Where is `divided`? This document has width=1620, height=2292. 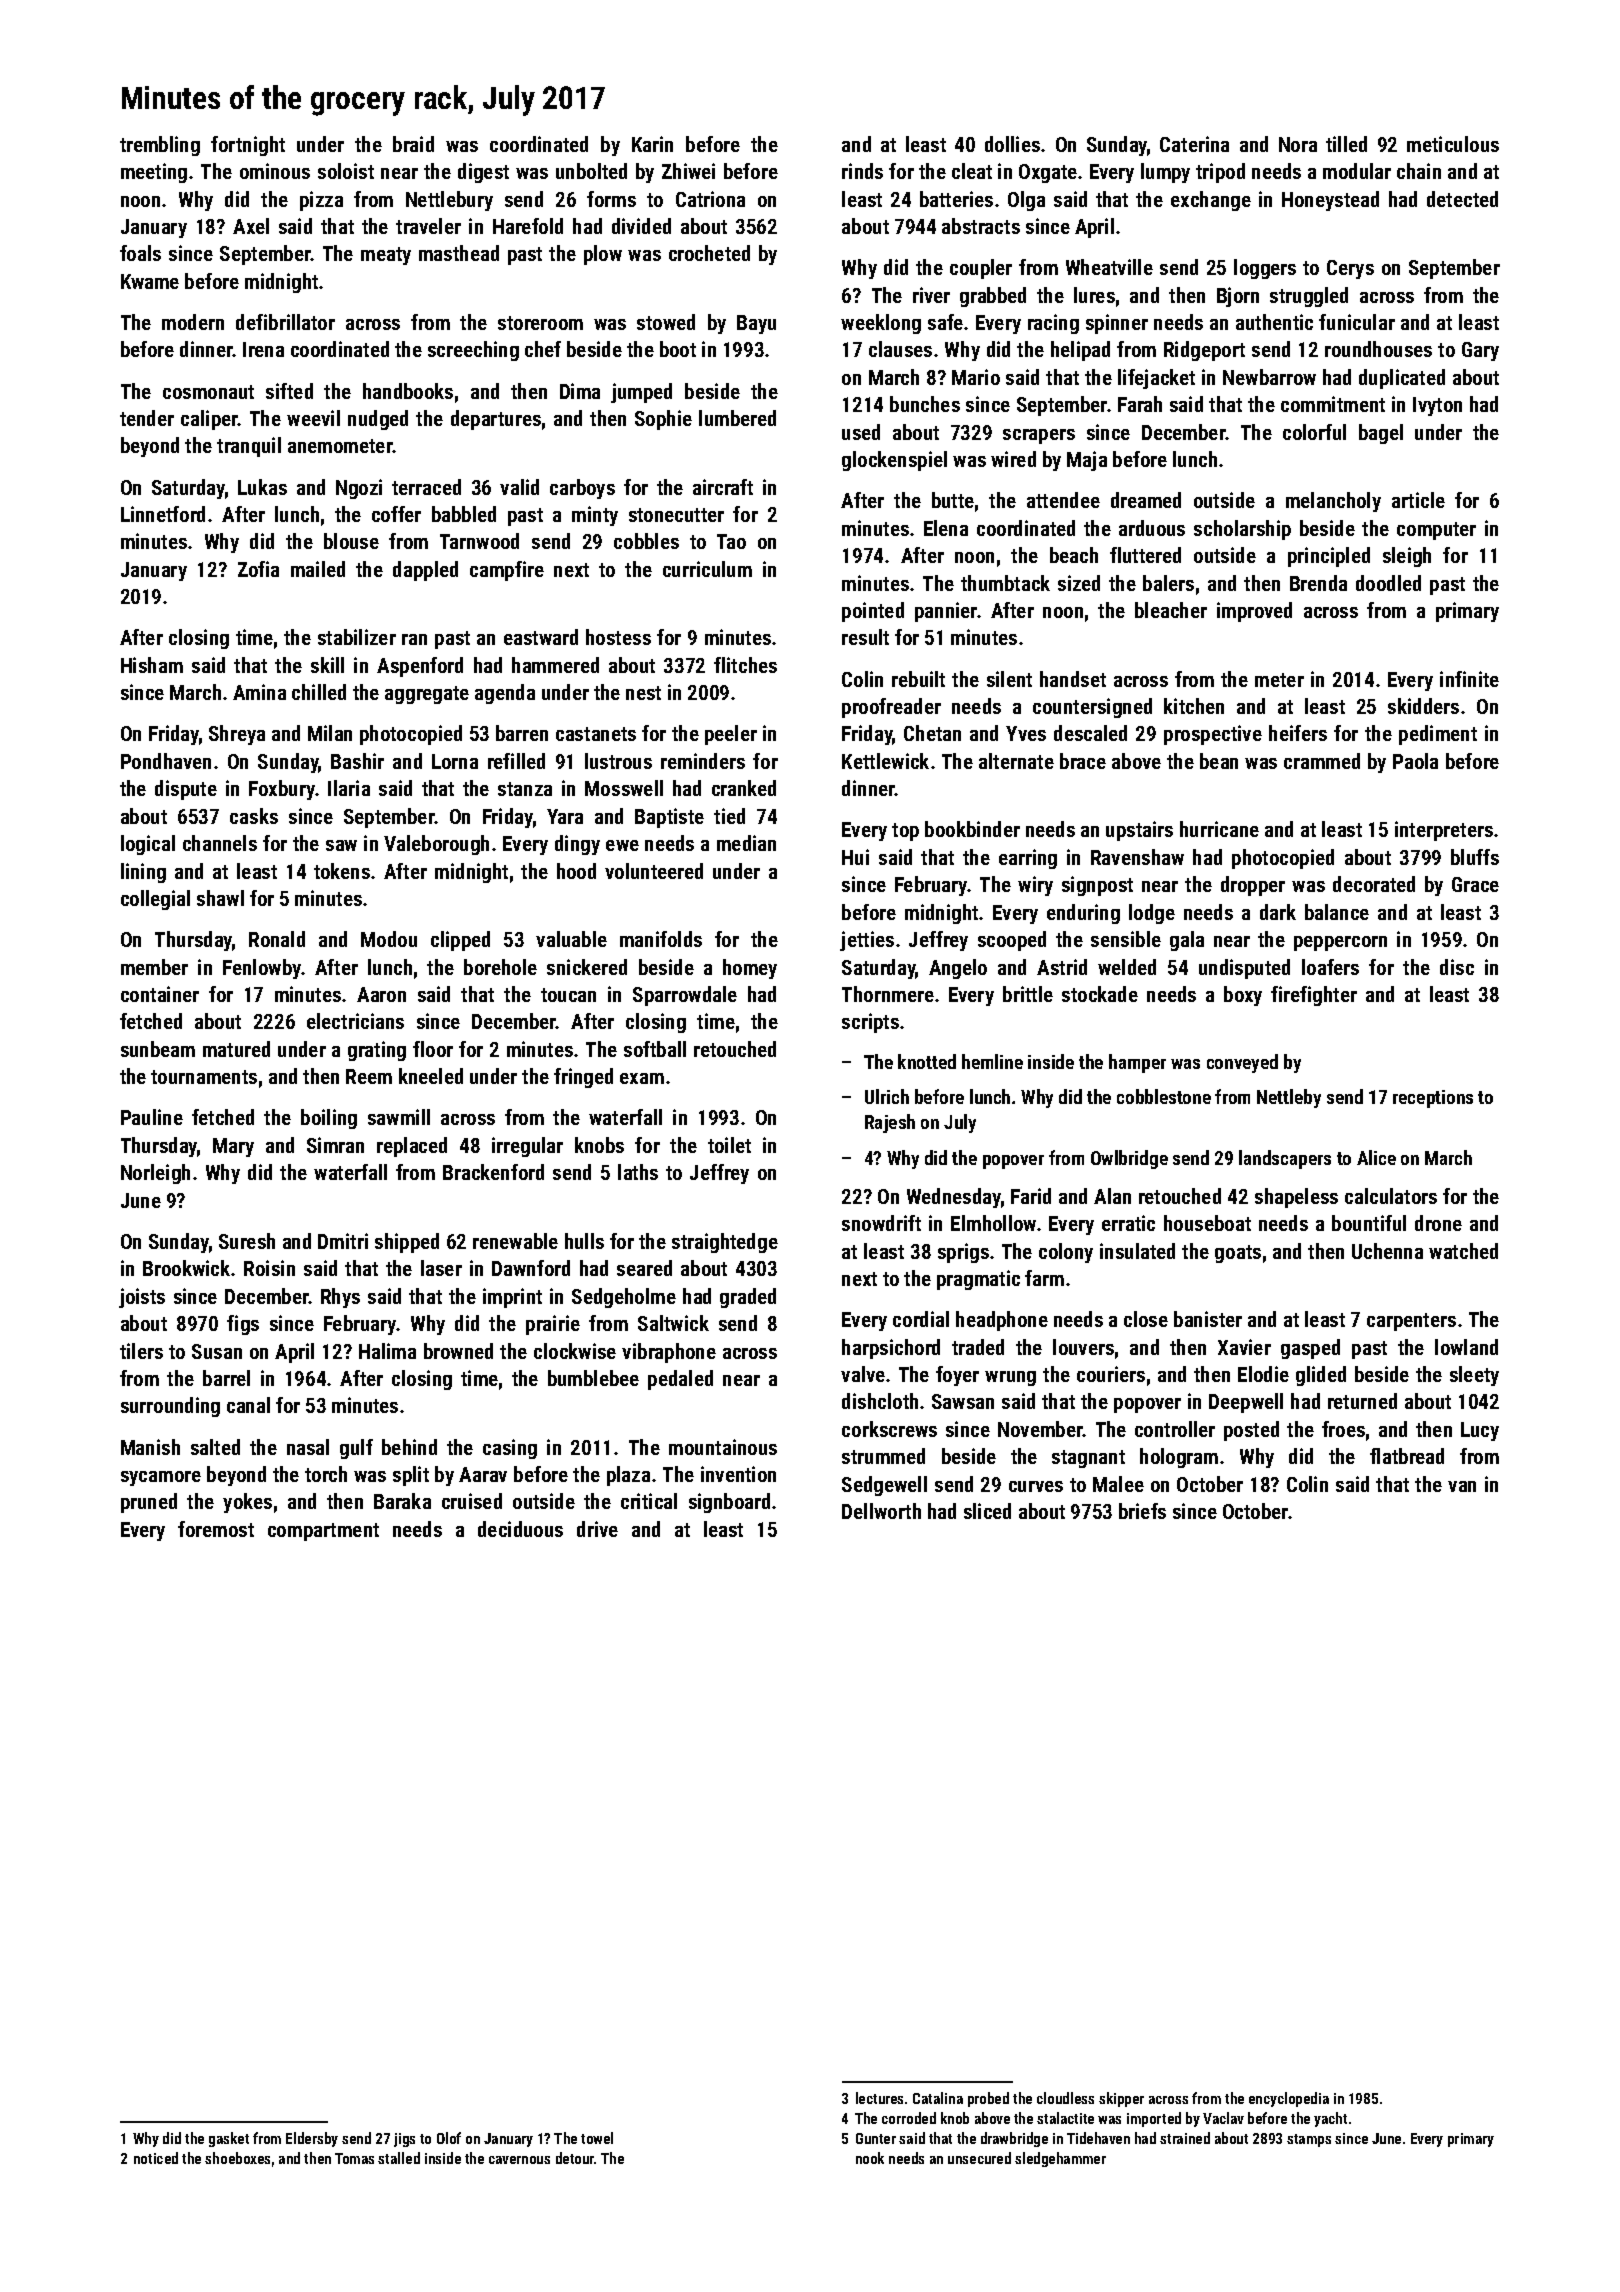
divided is located at coordinates (641, 226).
